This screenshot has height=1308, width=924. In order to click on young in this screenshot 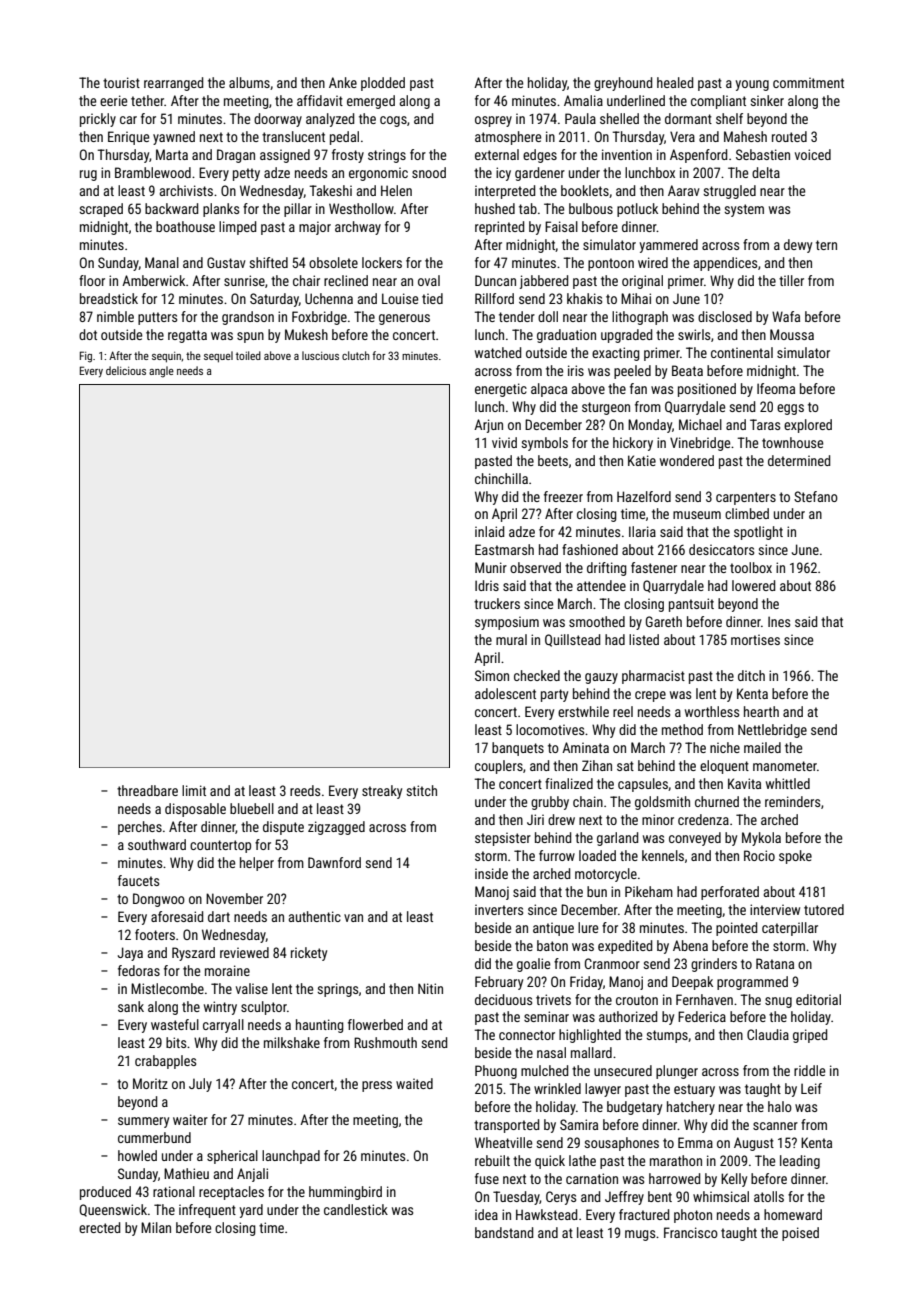, I will do `click(752, 85)`.
